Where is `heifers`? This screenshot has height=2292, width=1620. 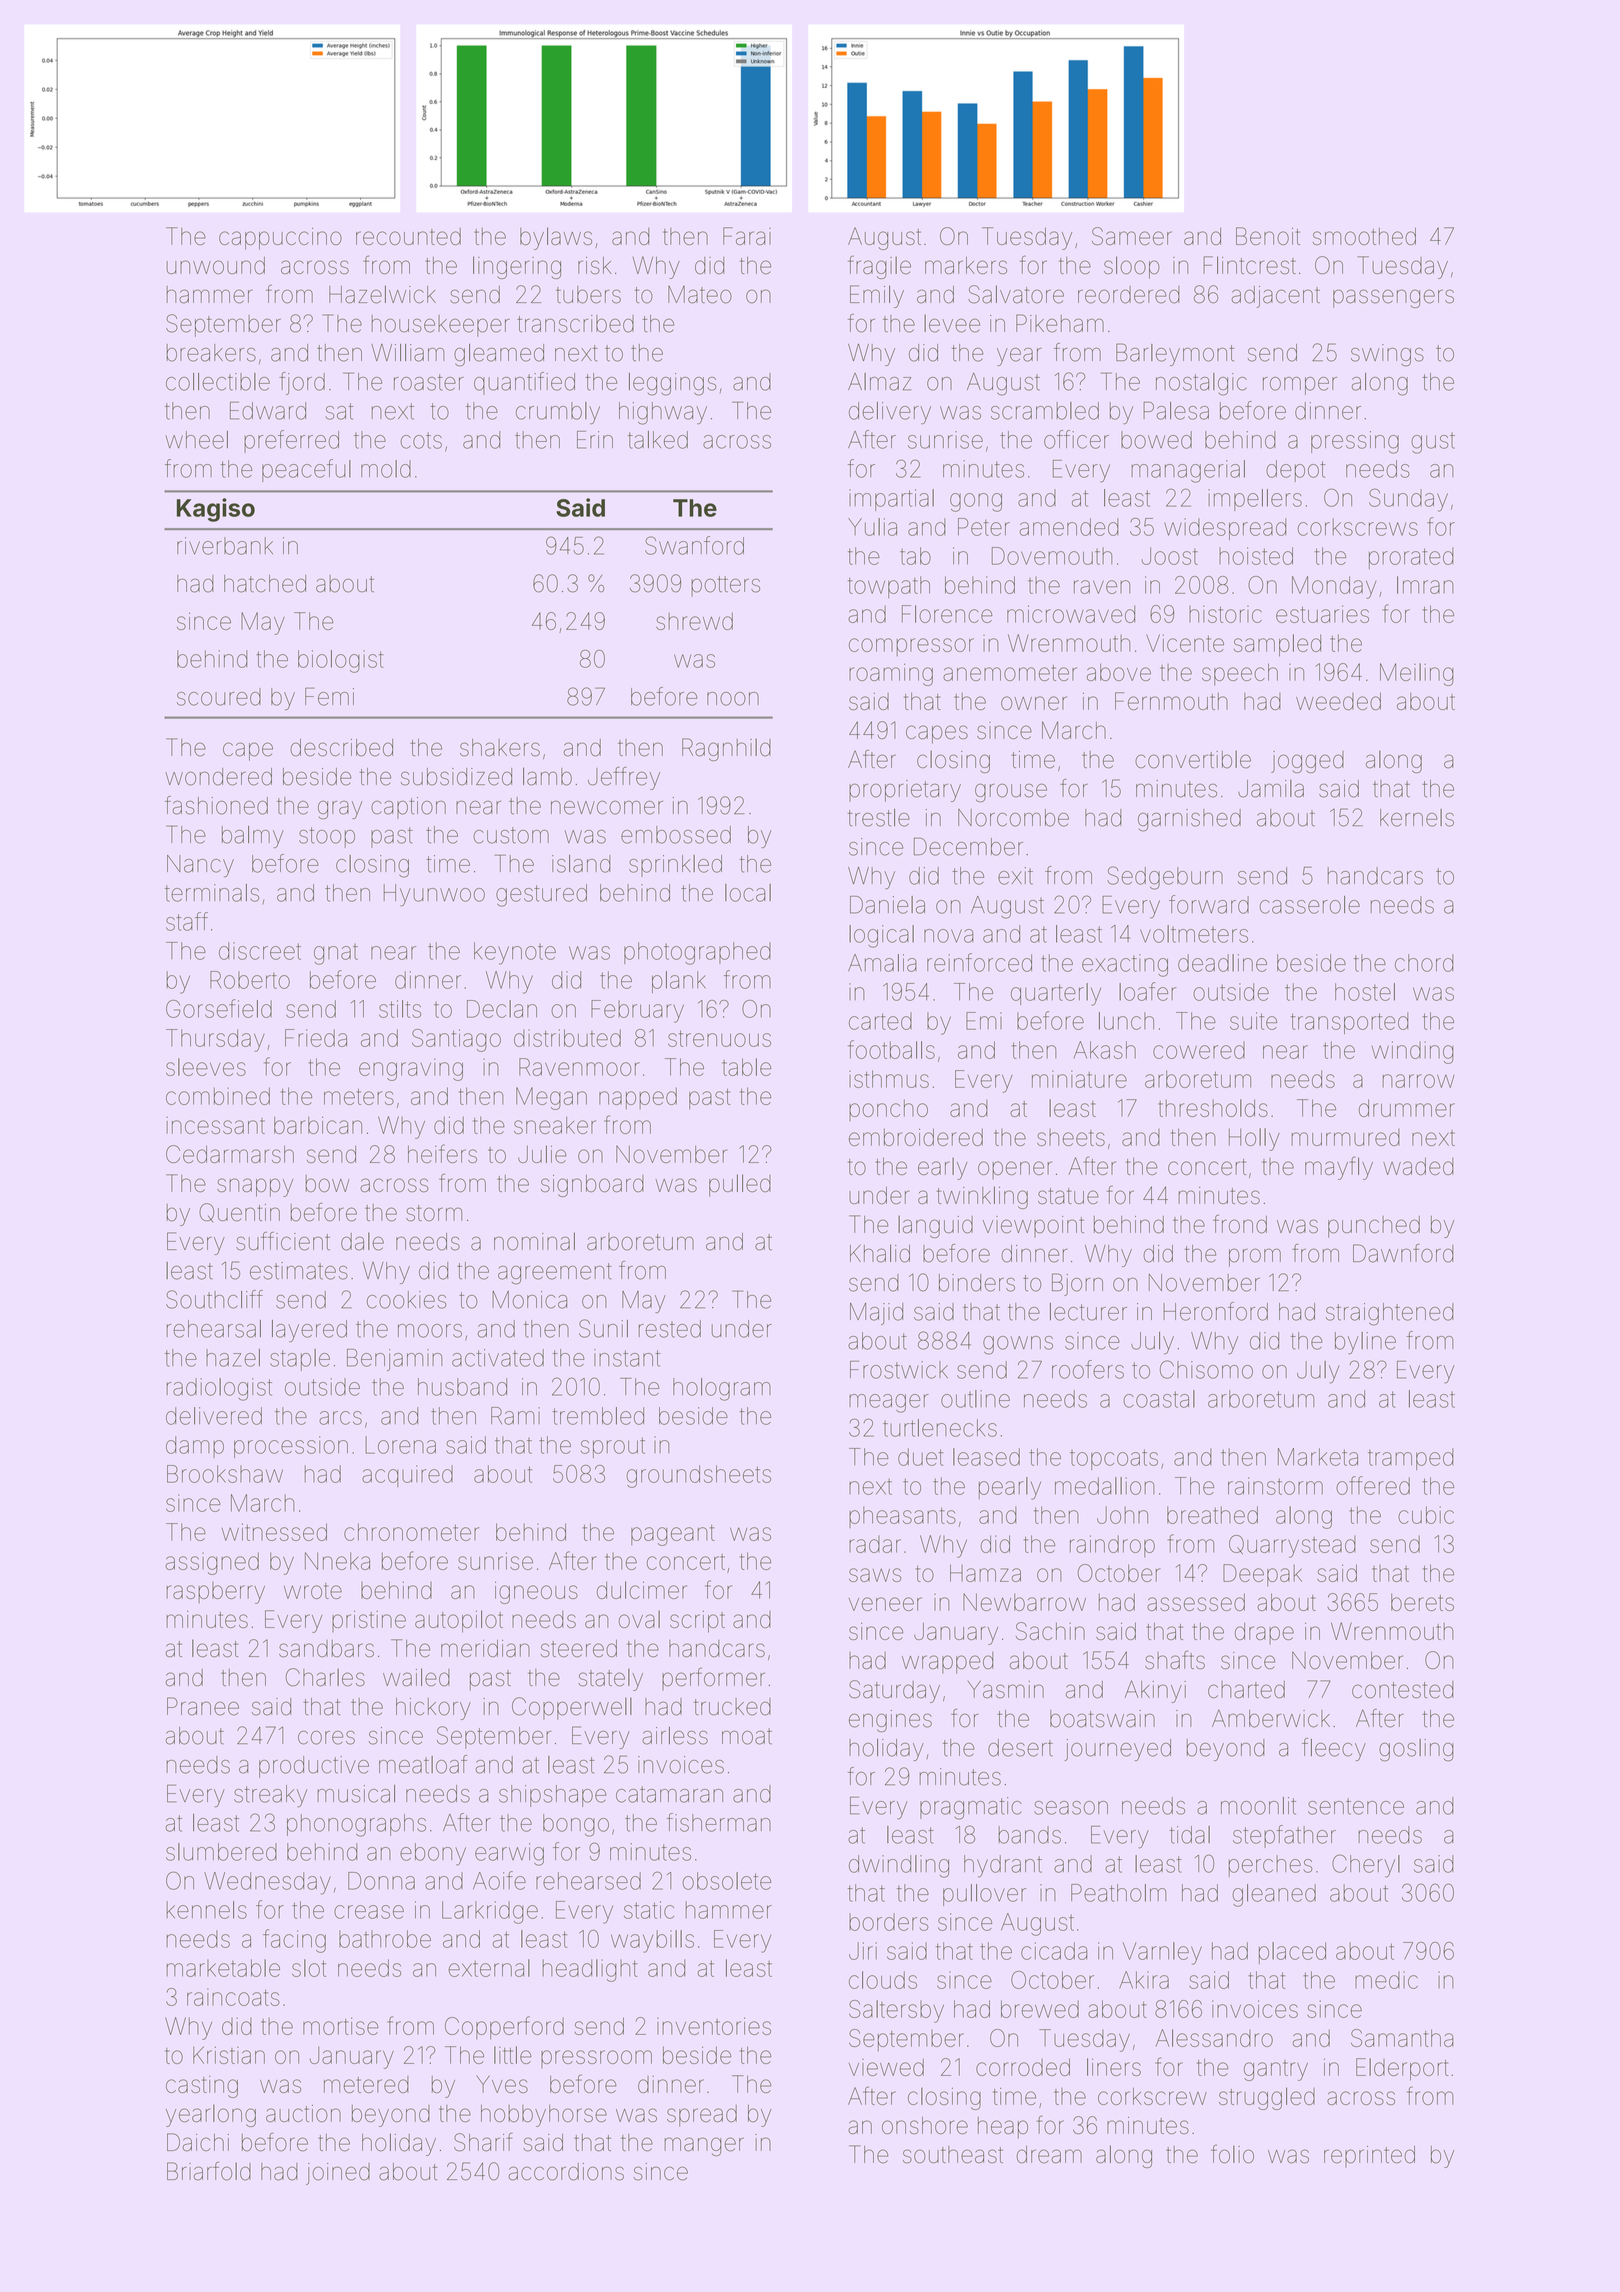 heifers is located at coordinates (442, 1153).
